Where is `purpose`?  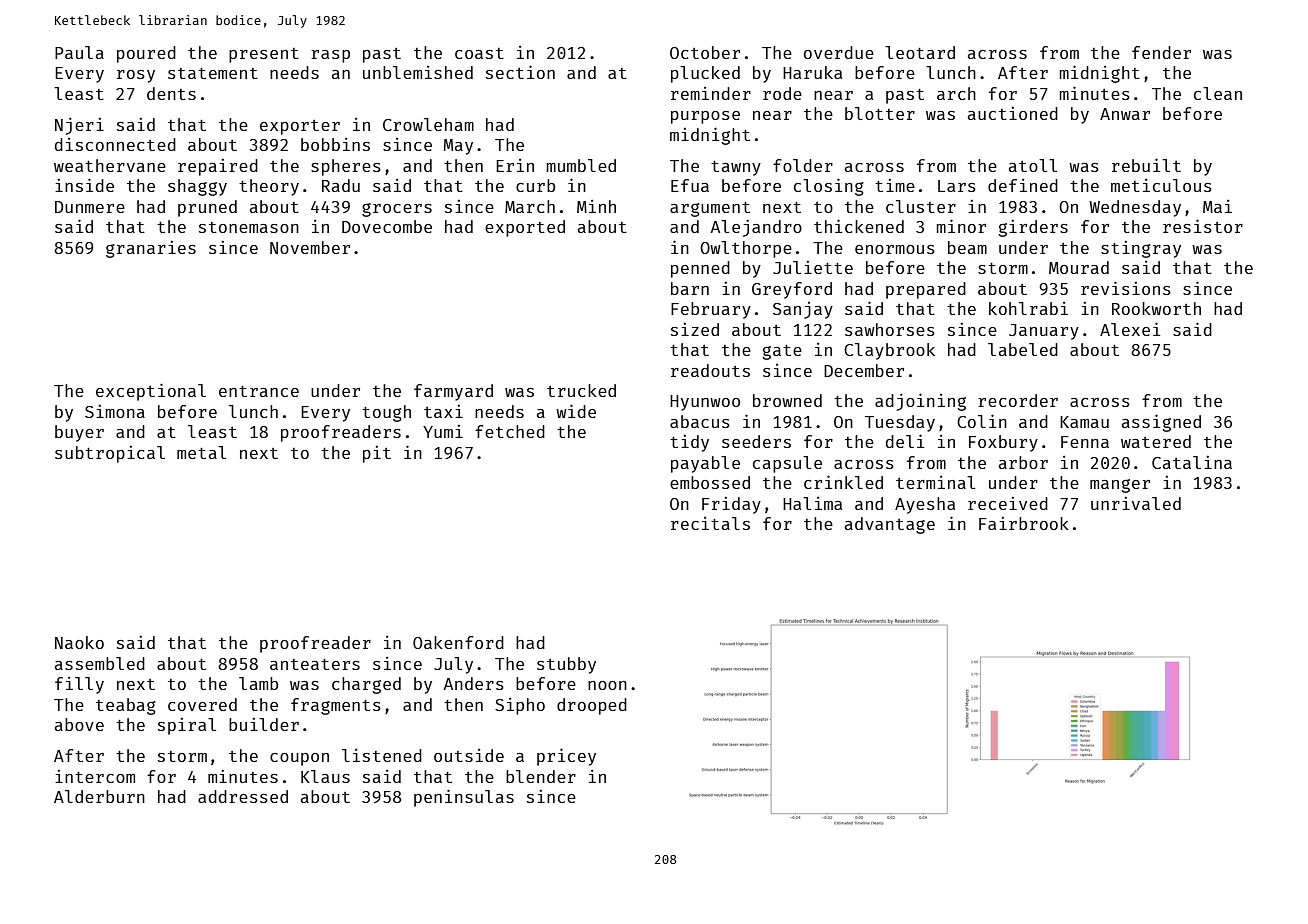 purpose is located at coordinates (705, 117).
